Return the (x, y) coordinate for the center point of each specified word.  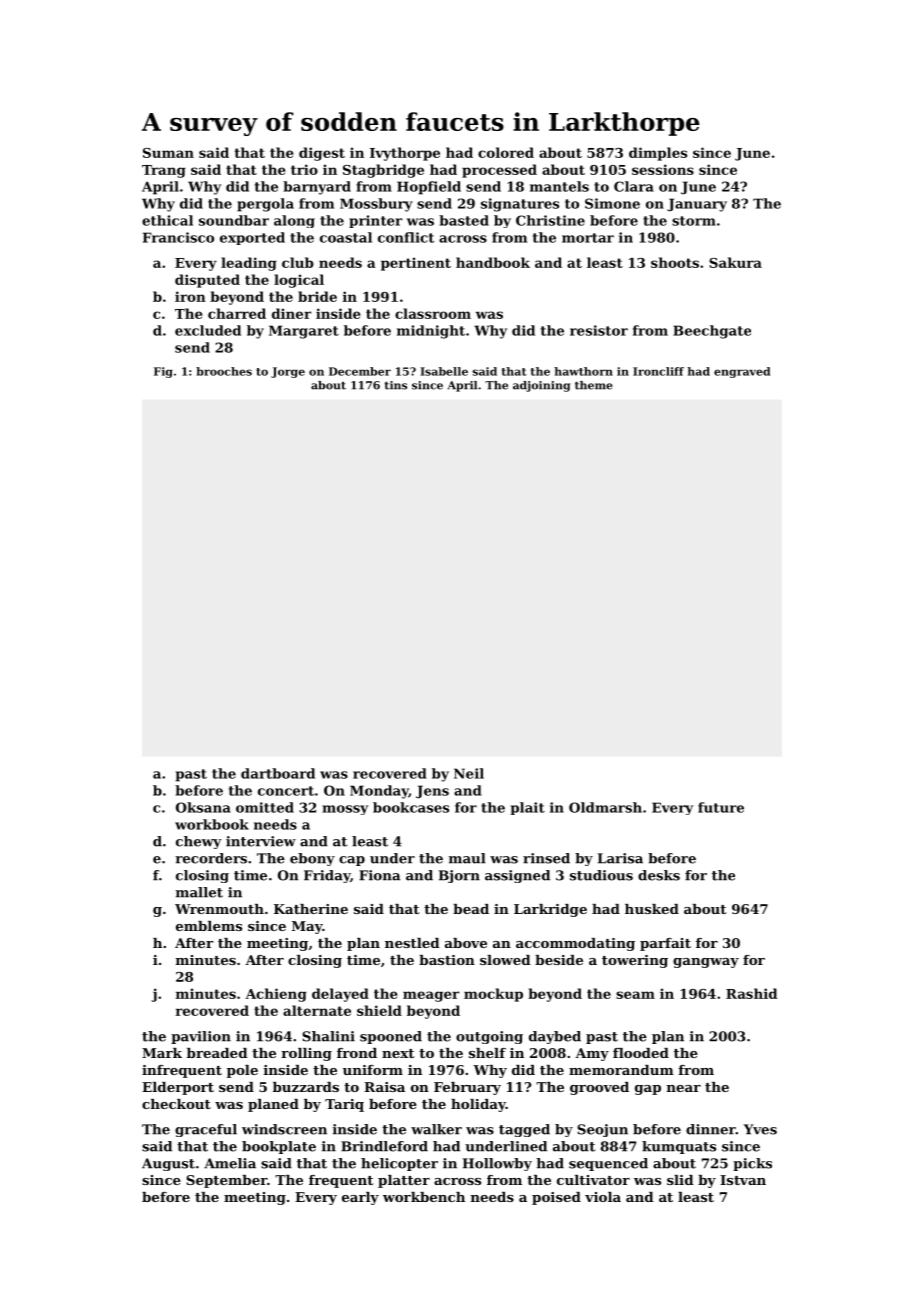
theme (594, 385)
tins (396, 385)
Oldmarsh (605, 807)
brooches (224, 371)
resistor (599, 330)
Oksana (203, 807)
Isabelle (444, 371)
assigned (517, 876)
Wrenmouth (219, 909)
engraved (742, 372)
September (226, 1181)
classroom (433, 313)
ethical (167, 220)
